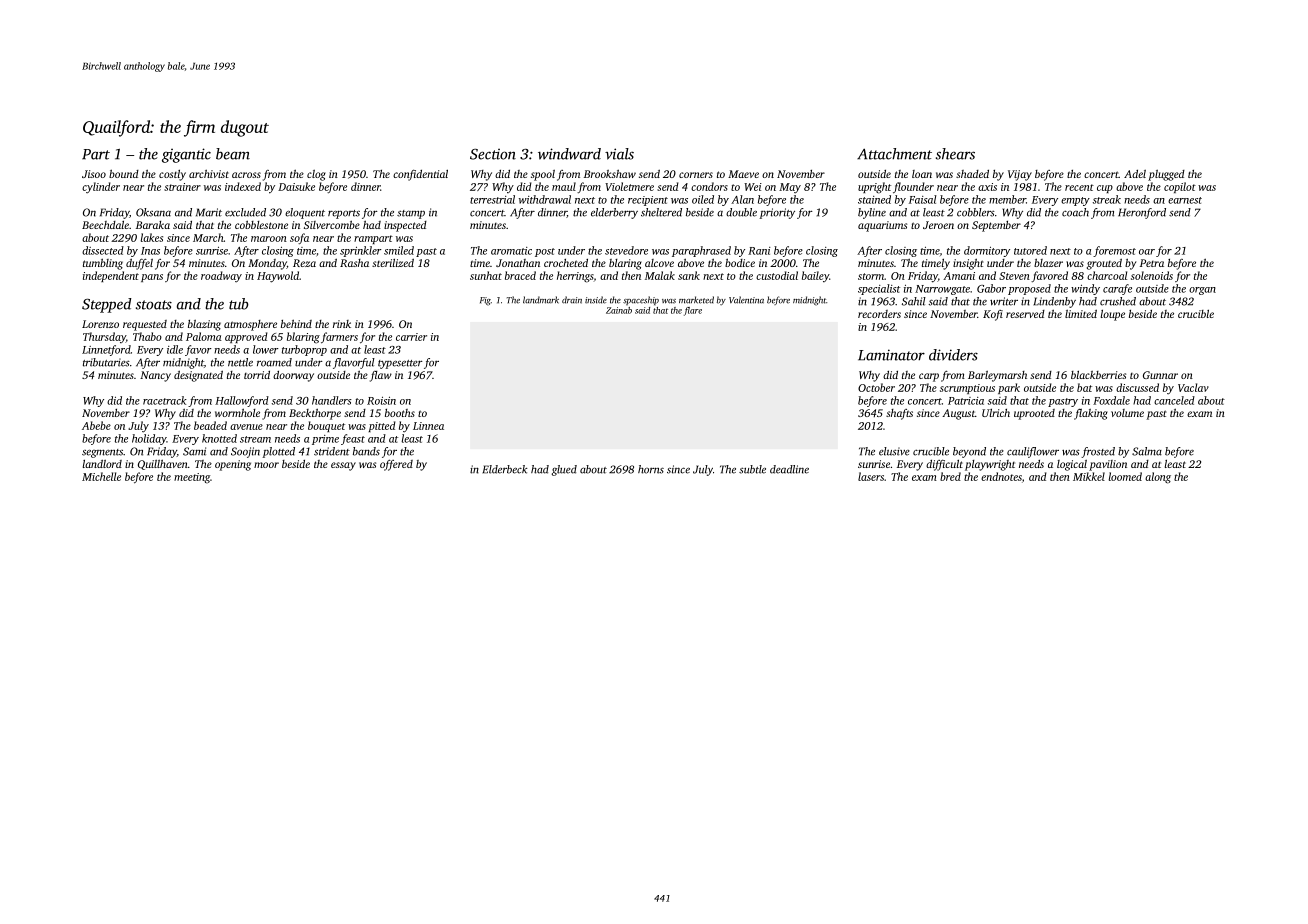  I want to click on dividers, so click(953, 355).
